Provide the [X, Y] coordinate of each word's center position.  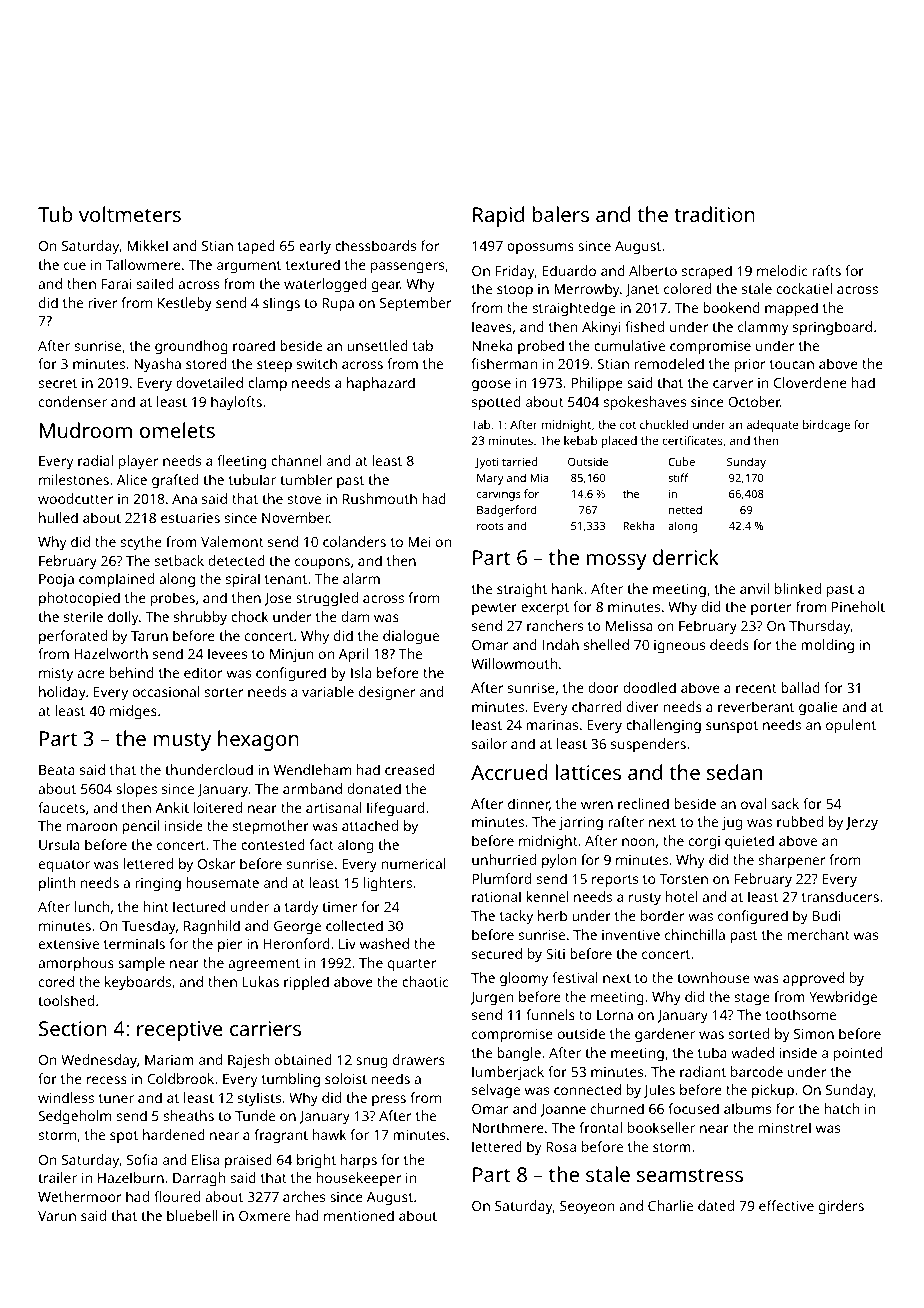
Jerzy [862, 824]
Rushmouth [380, 498]
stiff [678, 477]
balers [560, 214]
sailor [489, 743]
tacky [516, 917]
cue [75, 266]
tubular [252, 479]
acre [91, 674]
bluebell [192, 1215]
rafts [826, 270]
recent [756, 688]
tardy [301, 908]
